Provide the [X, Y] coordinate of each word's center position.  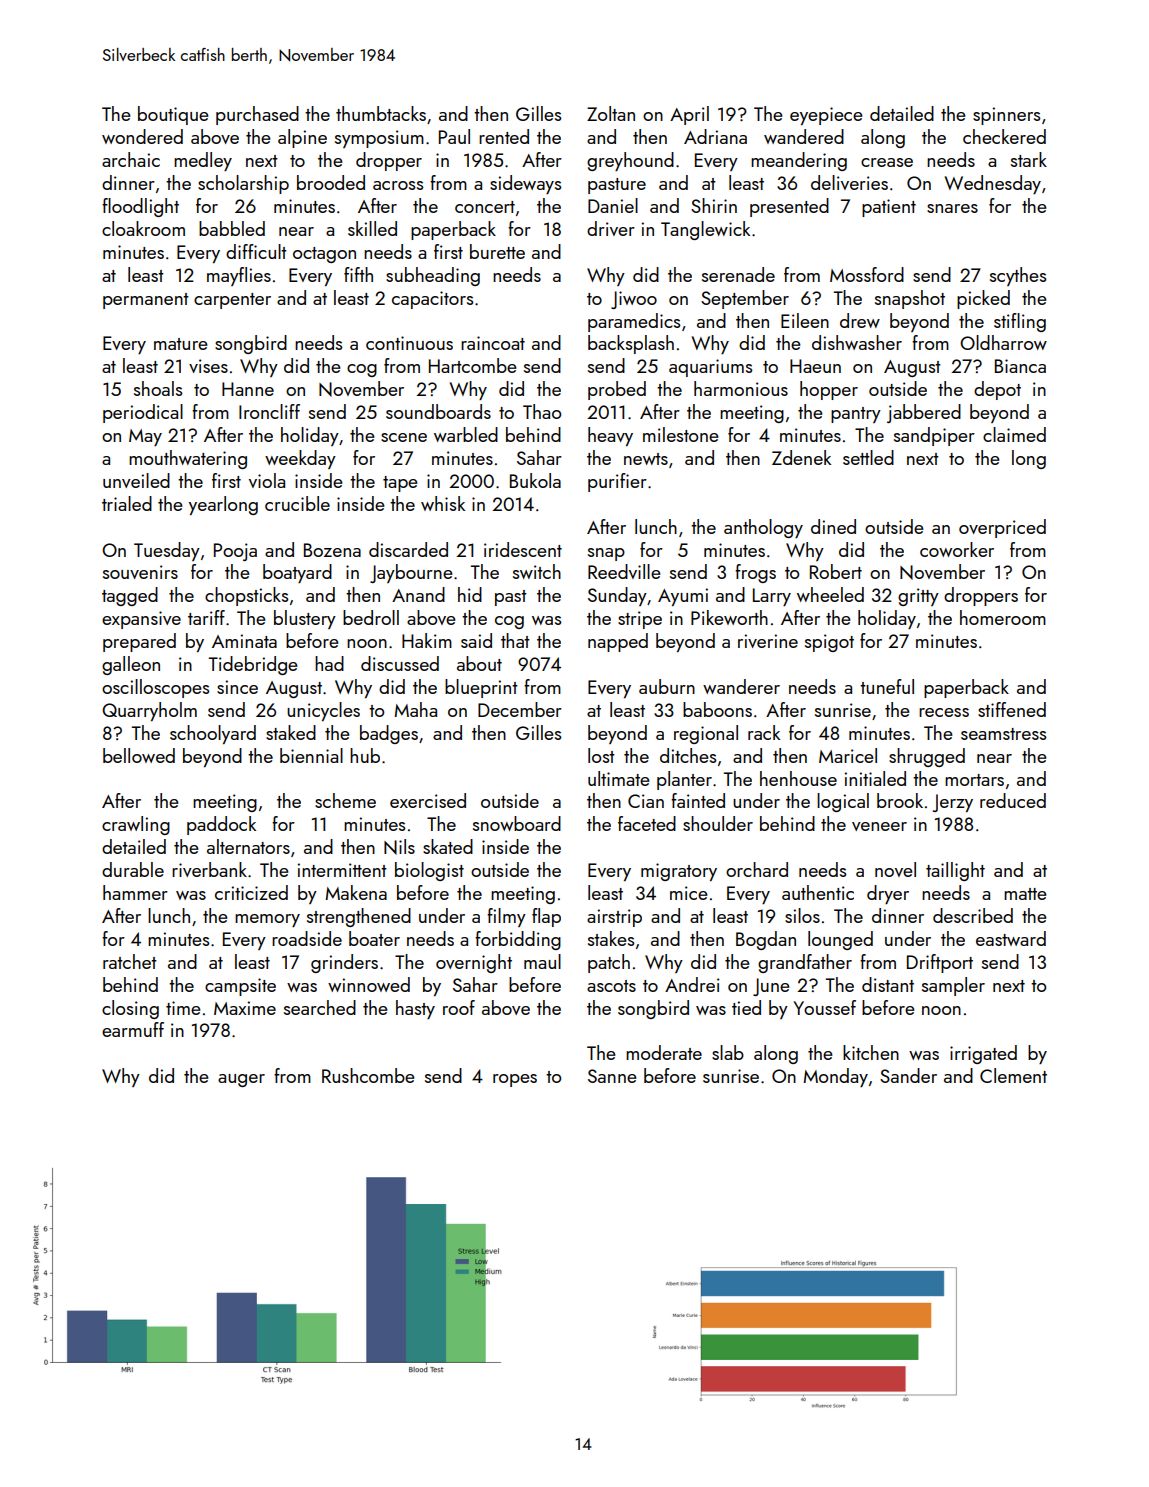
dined [833, 526]
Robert [836, 571]
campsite [240, 987]
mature [181, 344]
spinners [1006, 116]
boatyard [297, 573]
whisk [443, 503]
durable [133, 869]
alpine [302, 138]
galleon [131, 665]
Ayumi [683, 597]
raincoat [493, 343]
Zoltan [611, 113]
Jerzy [952, 803]
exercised [428, 800]
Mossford [867, 274]
